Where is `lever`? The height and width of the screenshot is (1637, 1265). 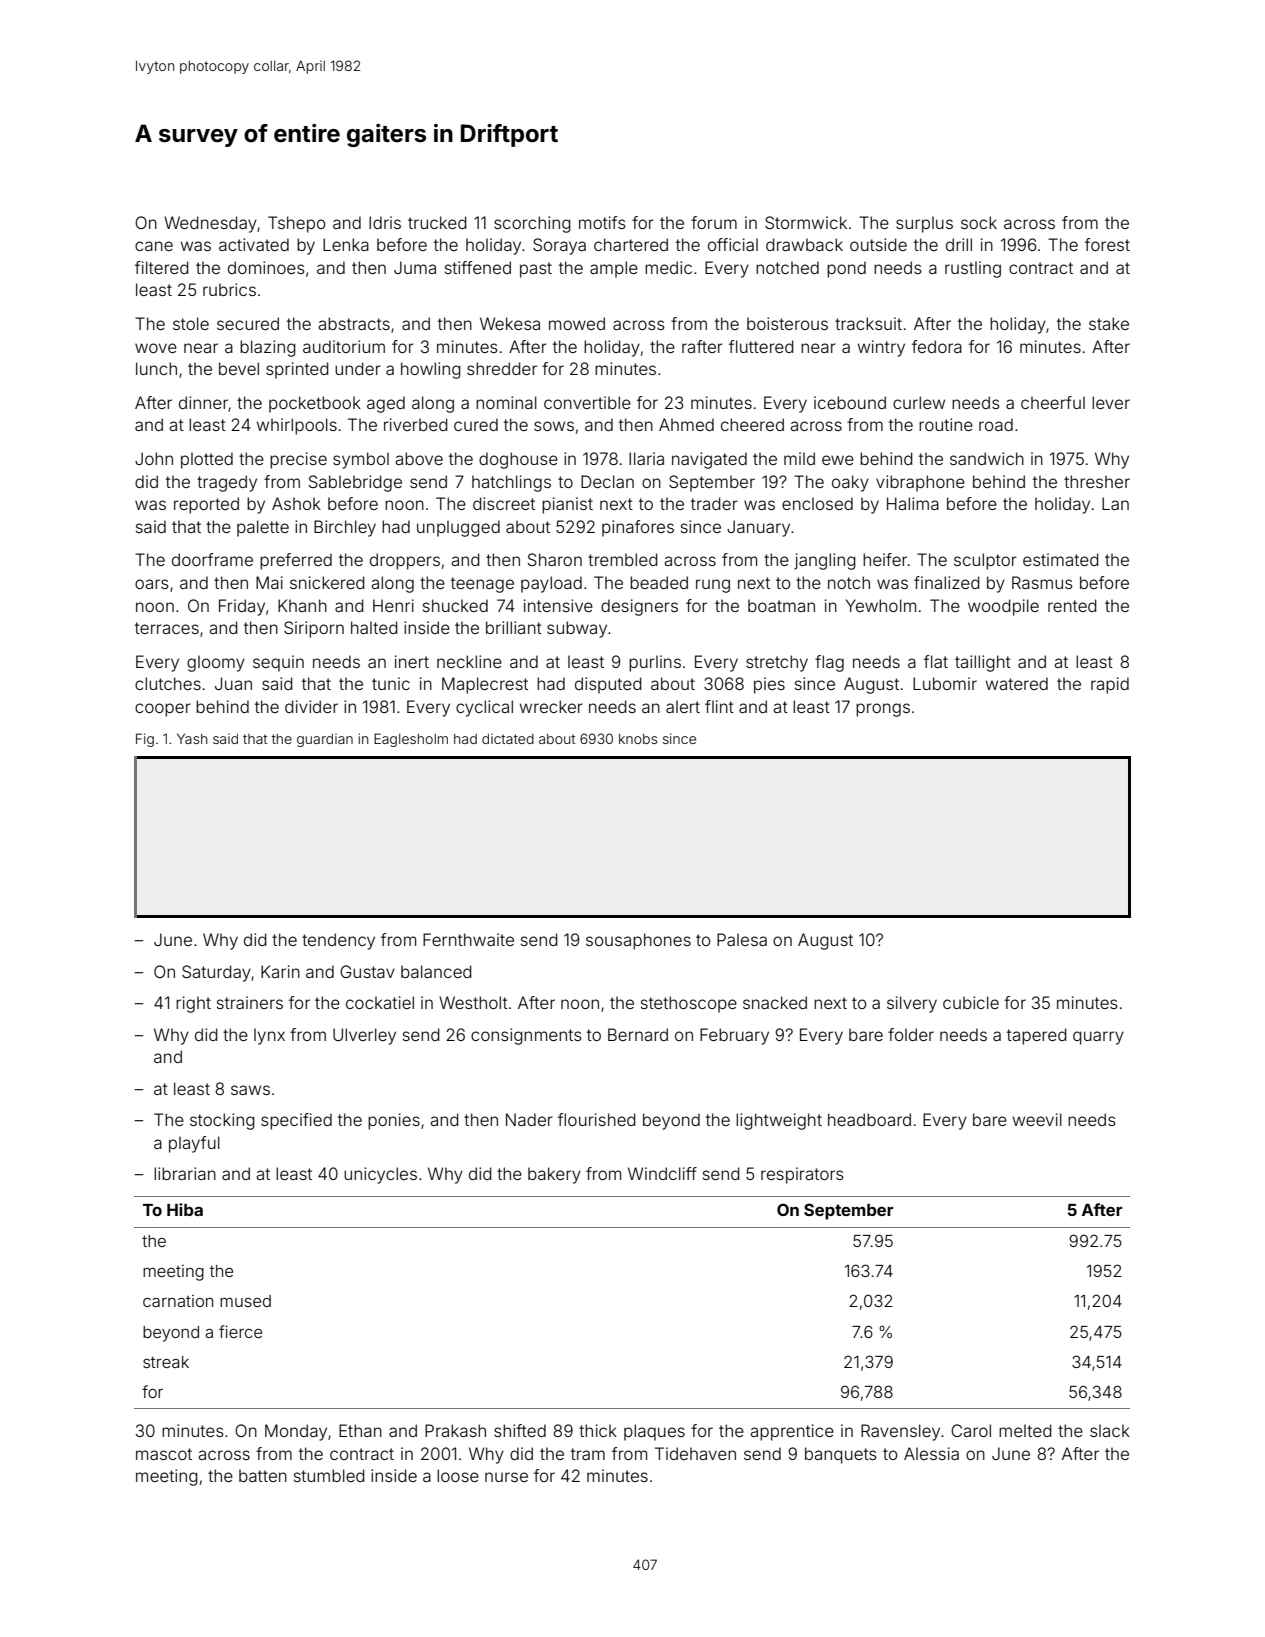
lever is located at coordinates (1111, 402).
